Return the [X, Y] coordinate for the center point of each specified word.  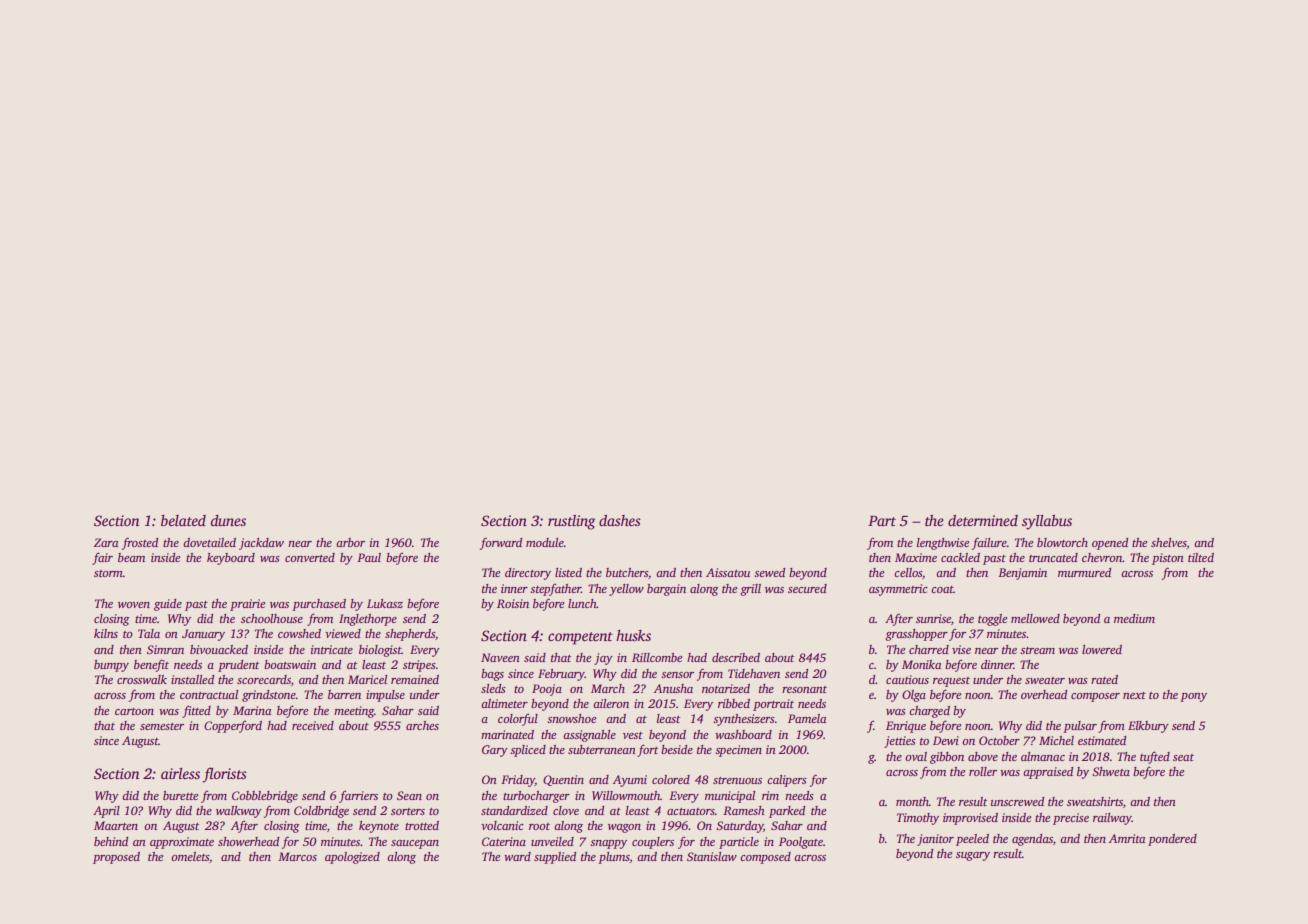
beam [131, 557]
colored [671, 779]
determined [983, 520]
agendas [1032, 840]
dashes [620, 520]
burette [180, 795]
